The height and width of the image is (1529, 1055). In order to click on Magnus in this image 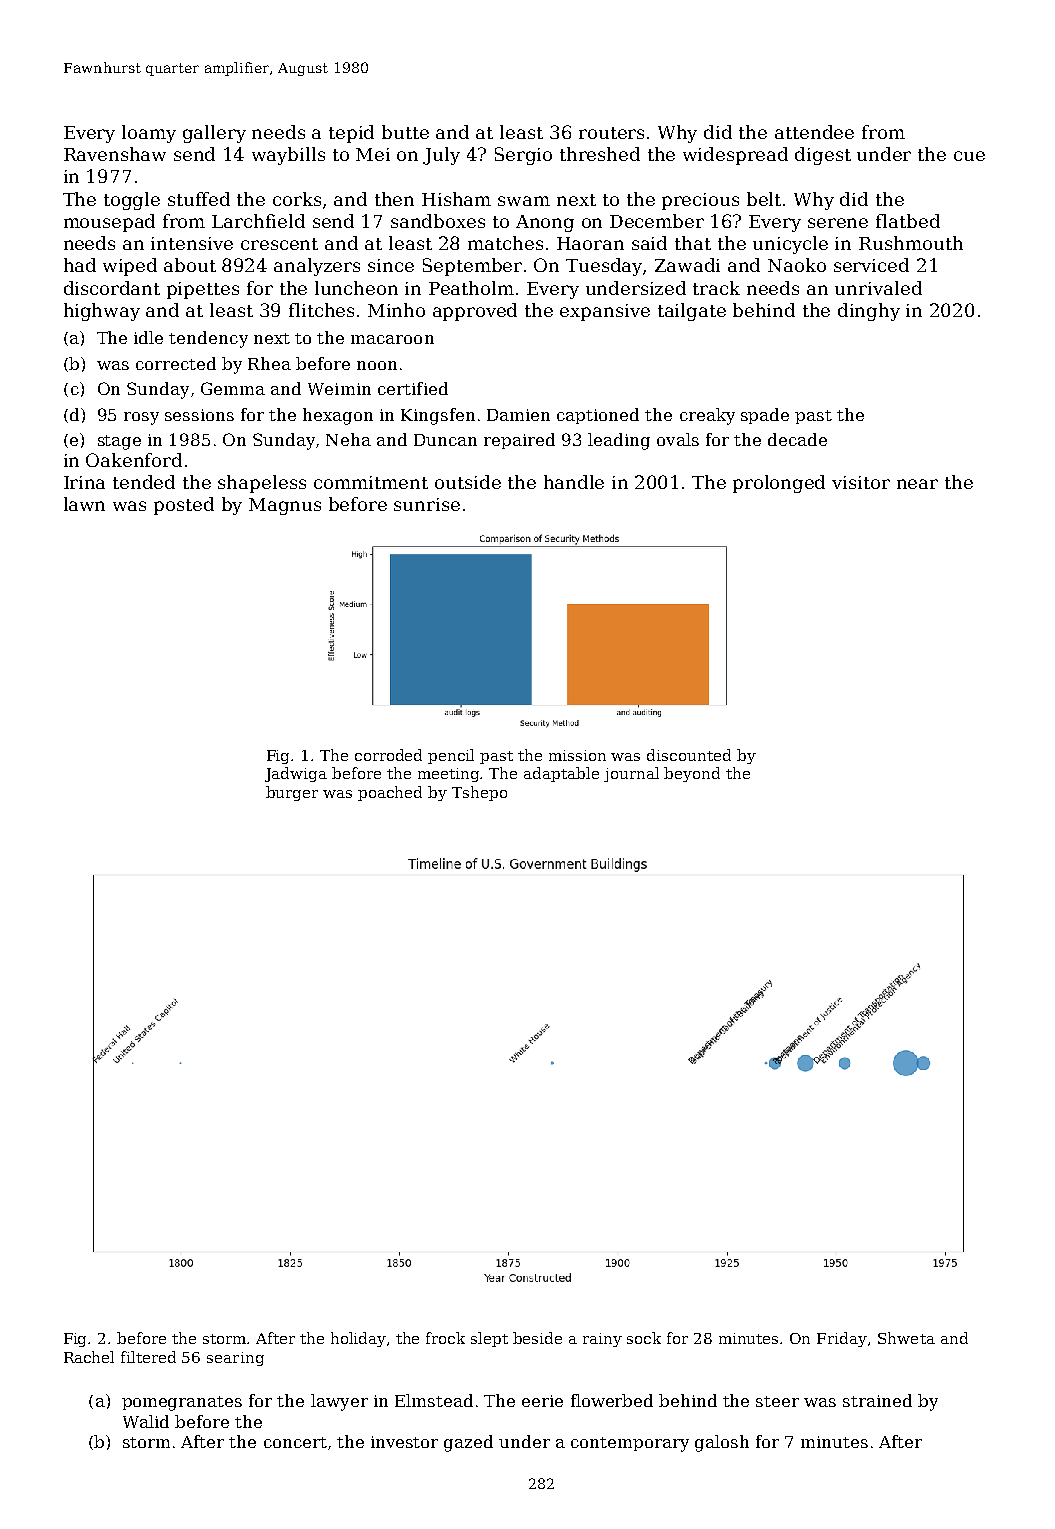, I will do `click(285, 506)`.
